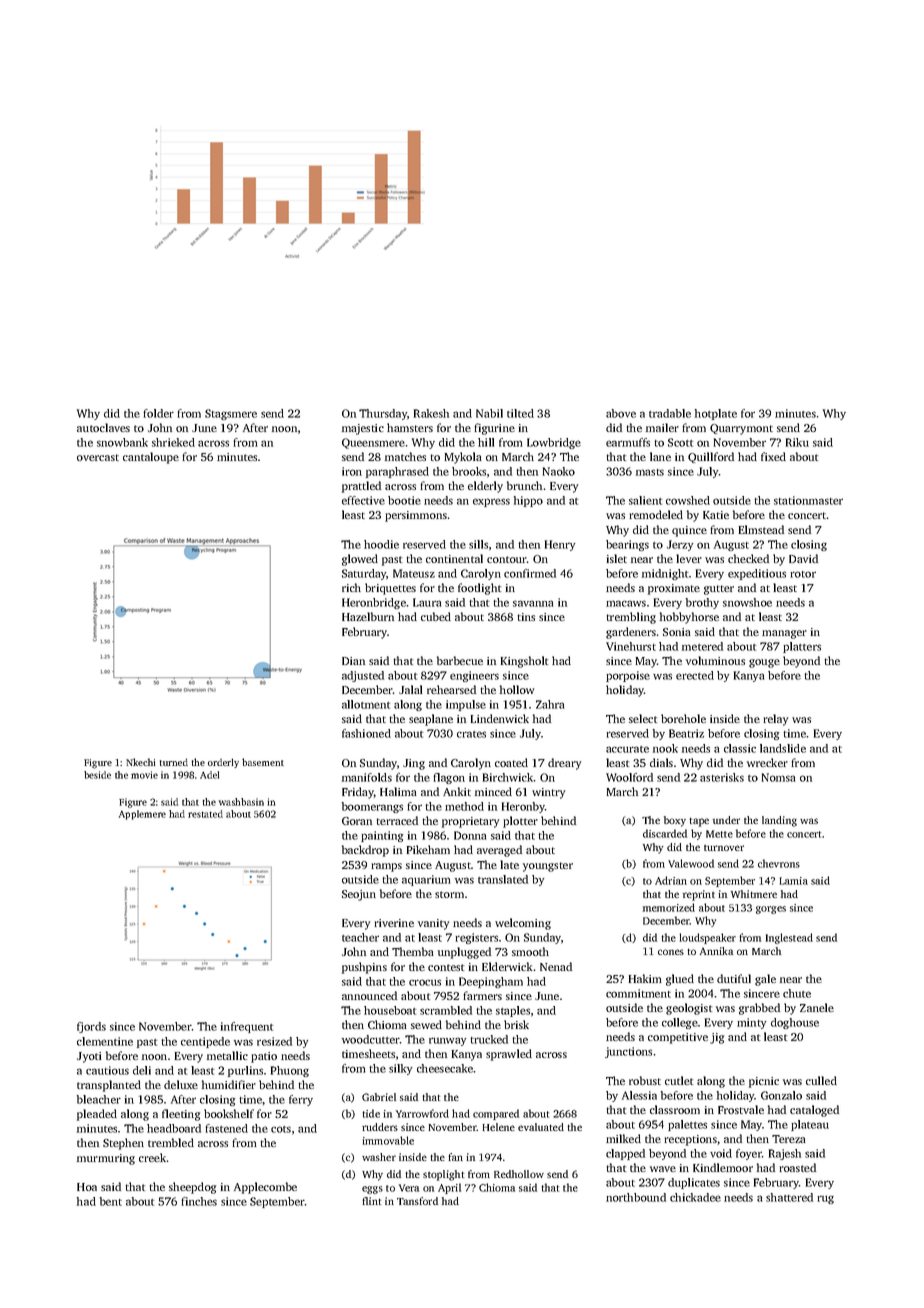  I want to click on nook, so click(665, 748).
